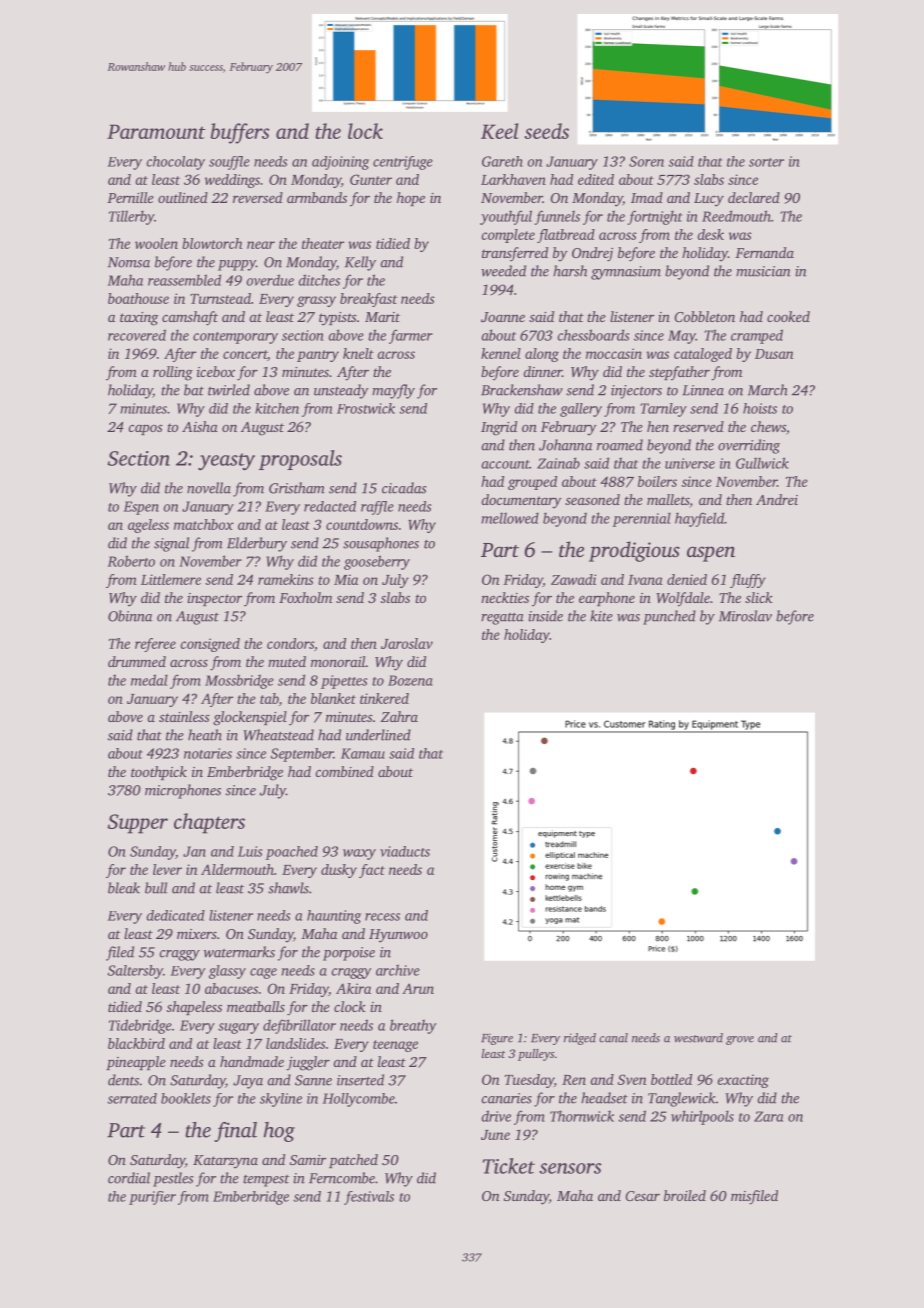  I want to click on declared, so click(754, 197).
